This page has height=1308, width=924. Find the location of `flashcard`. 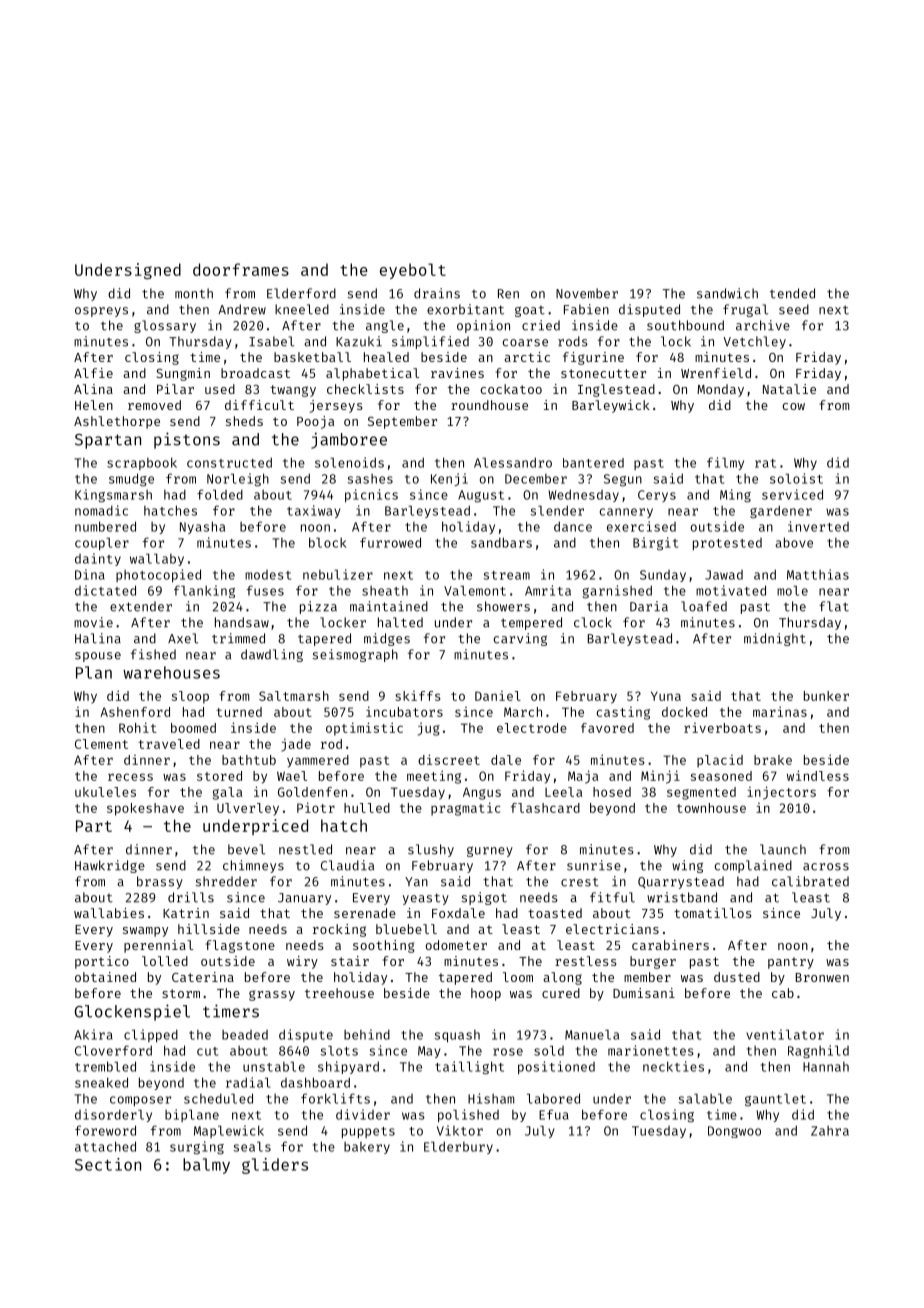

flashcard is located at coordinates (545, 808).
